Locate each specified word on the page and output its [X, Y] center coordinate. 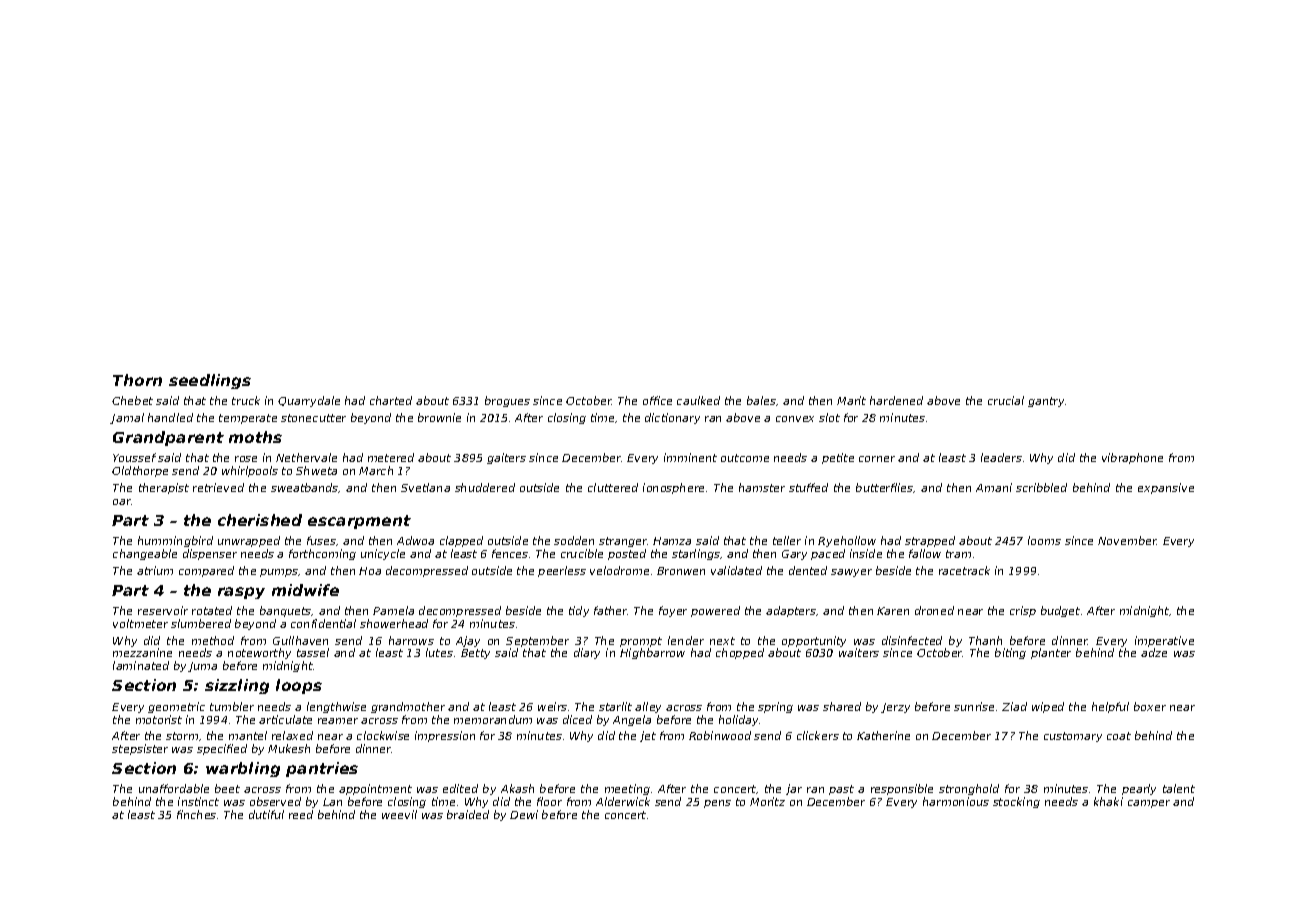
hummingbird [175, 541]
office [657, 400]
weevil [399, 814]
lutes [439, 652]
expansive [1166, 488]
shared [842, 706]
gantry [1046, 402]
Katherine [883, 735]
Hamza [672, 541]
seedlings [210, 381]
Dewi [524, 814]
